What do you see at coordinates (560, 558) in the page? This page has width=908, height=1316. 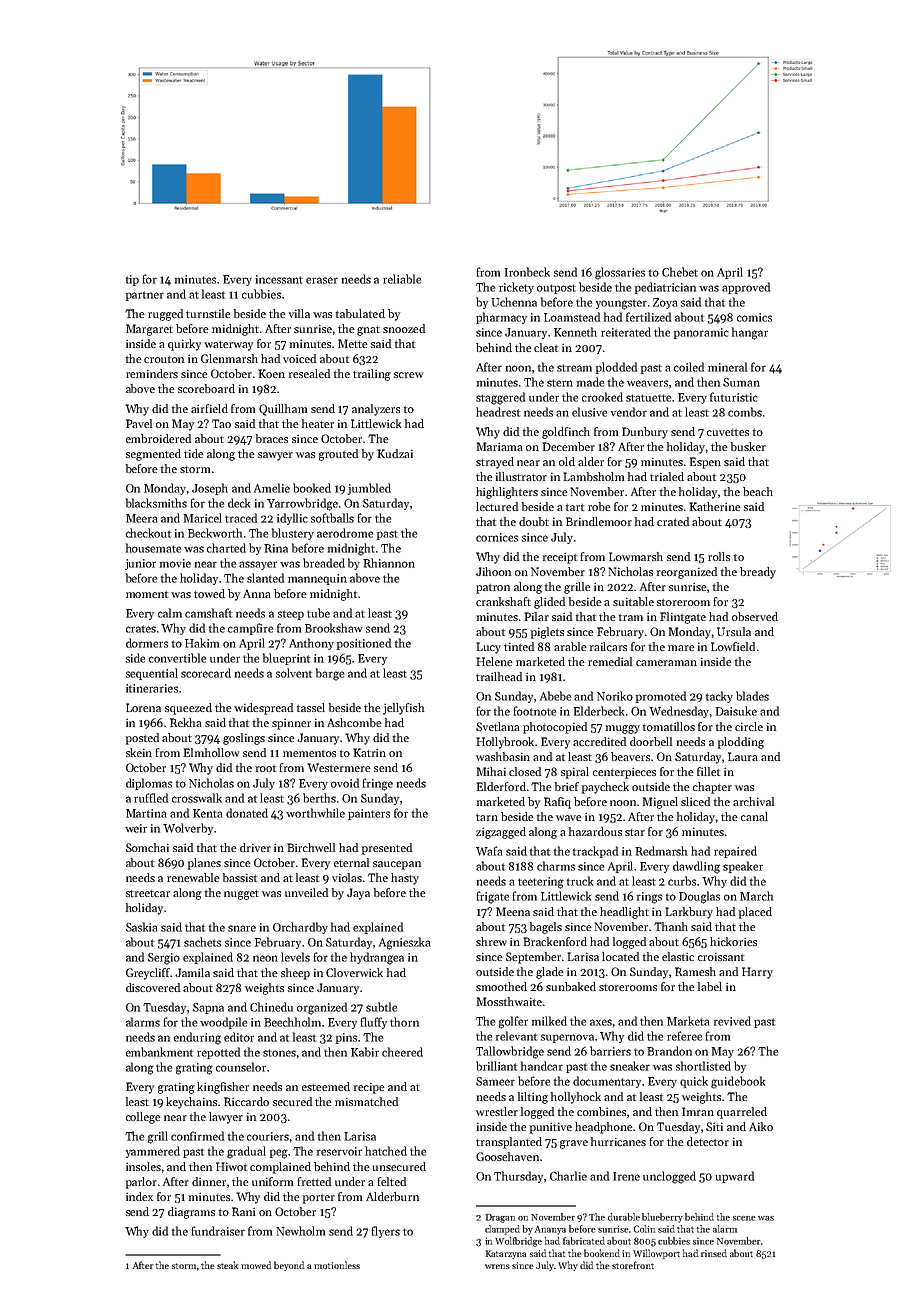 I see `receipt` at bounding box center [560, 558].
